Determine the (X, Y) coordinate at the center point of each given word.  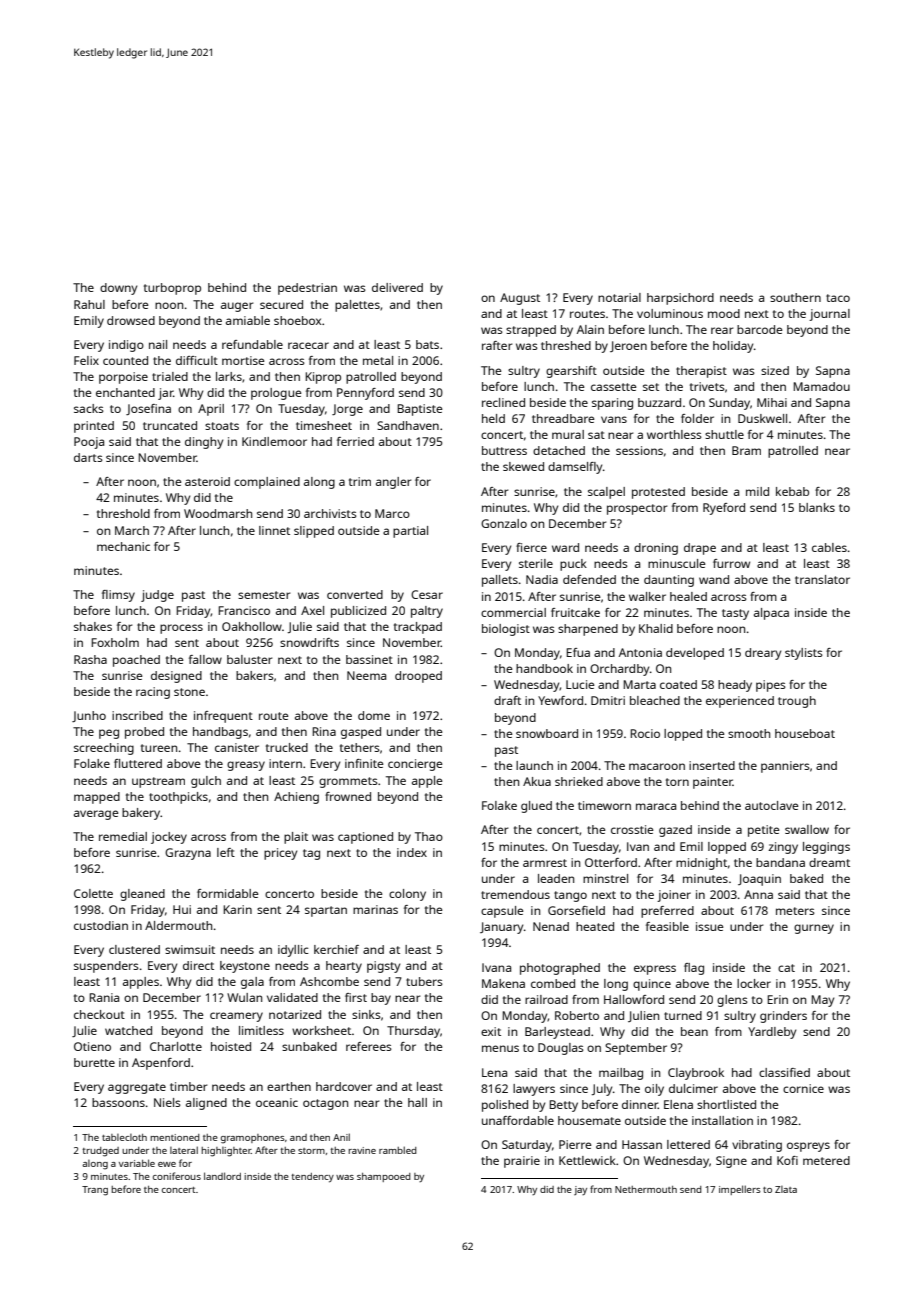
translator (822, 579)
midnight (701, 864)
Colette (93, 893)
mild (757, 491)
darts (88, 457)
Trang (95, 1191)
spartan (326, 911)
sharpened (588, 630)
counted (125, 360)
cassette (614, 387)
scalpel (606, 493)
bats (427, 344)
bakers (255, 675)
